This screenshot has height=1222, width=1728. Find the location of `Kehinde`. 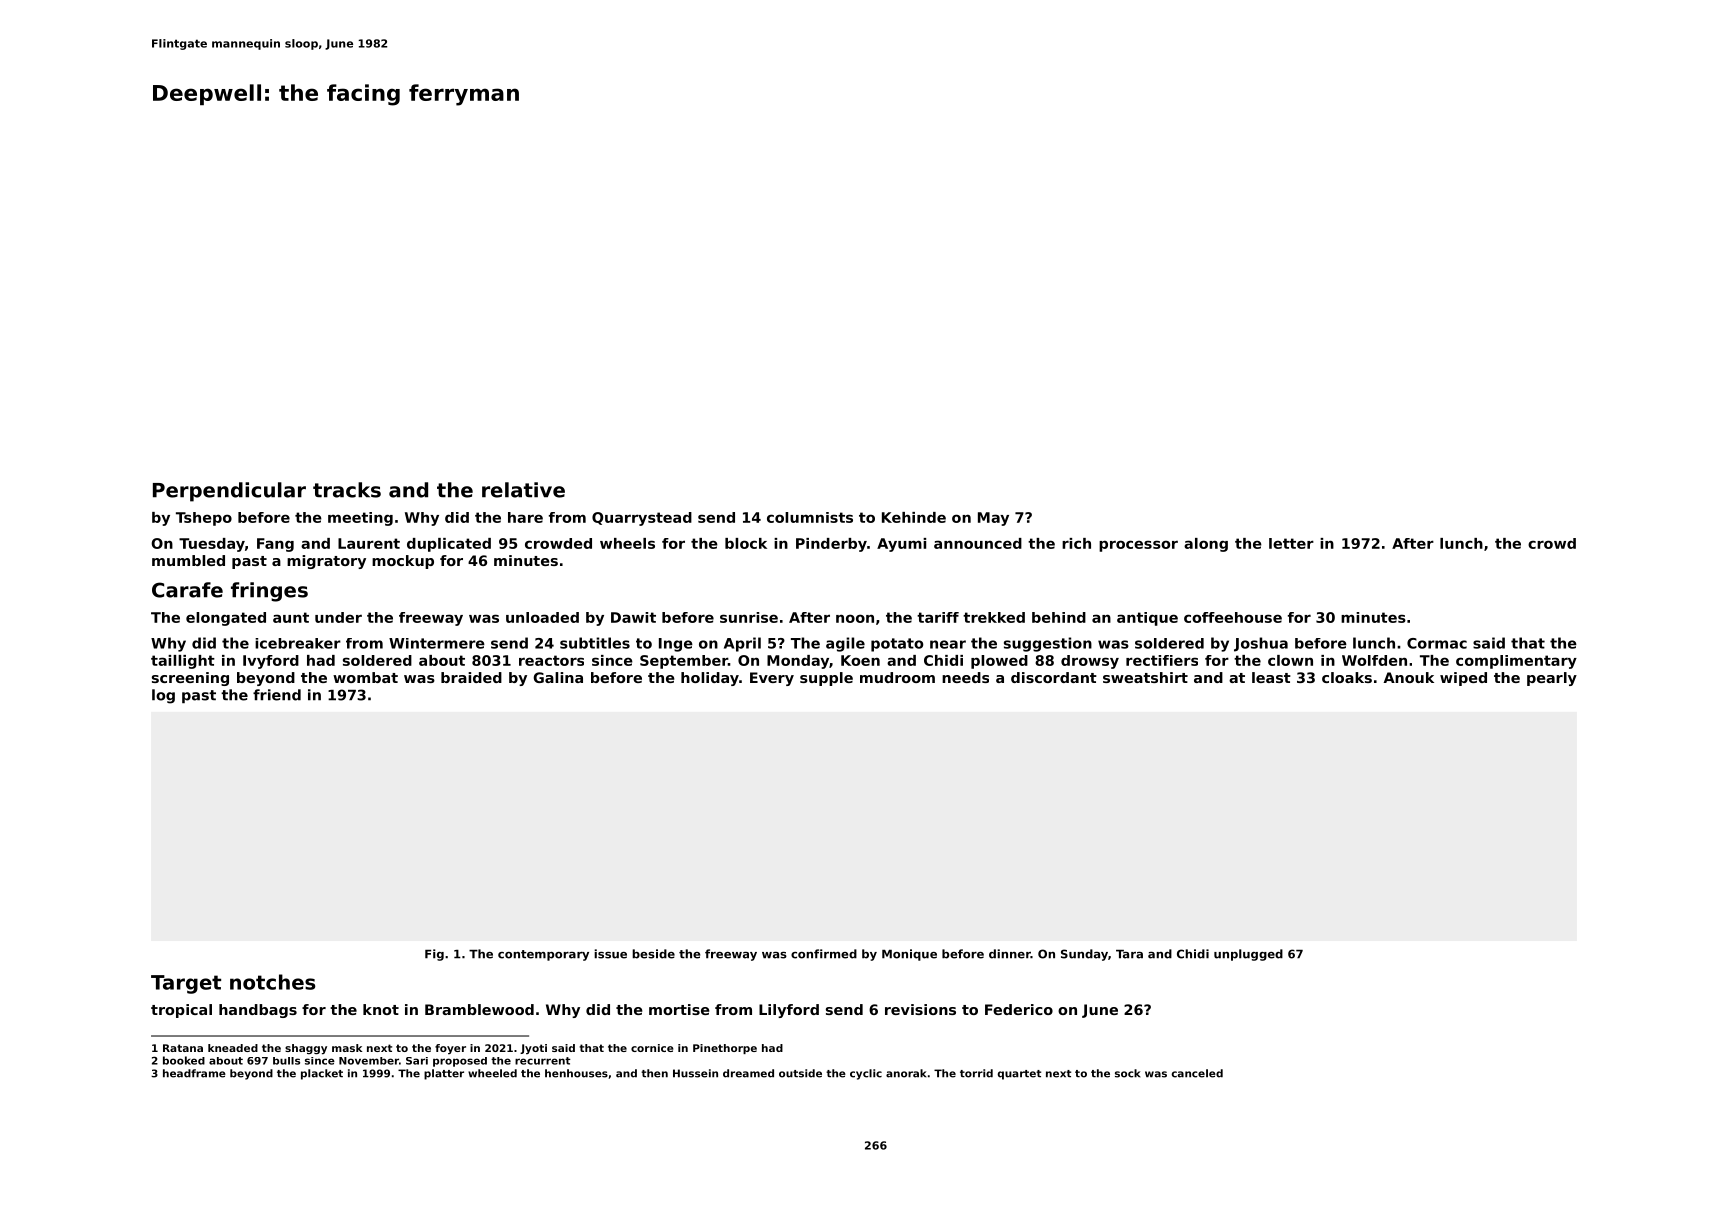

Kehinde is located at coordinates (914, 517).
